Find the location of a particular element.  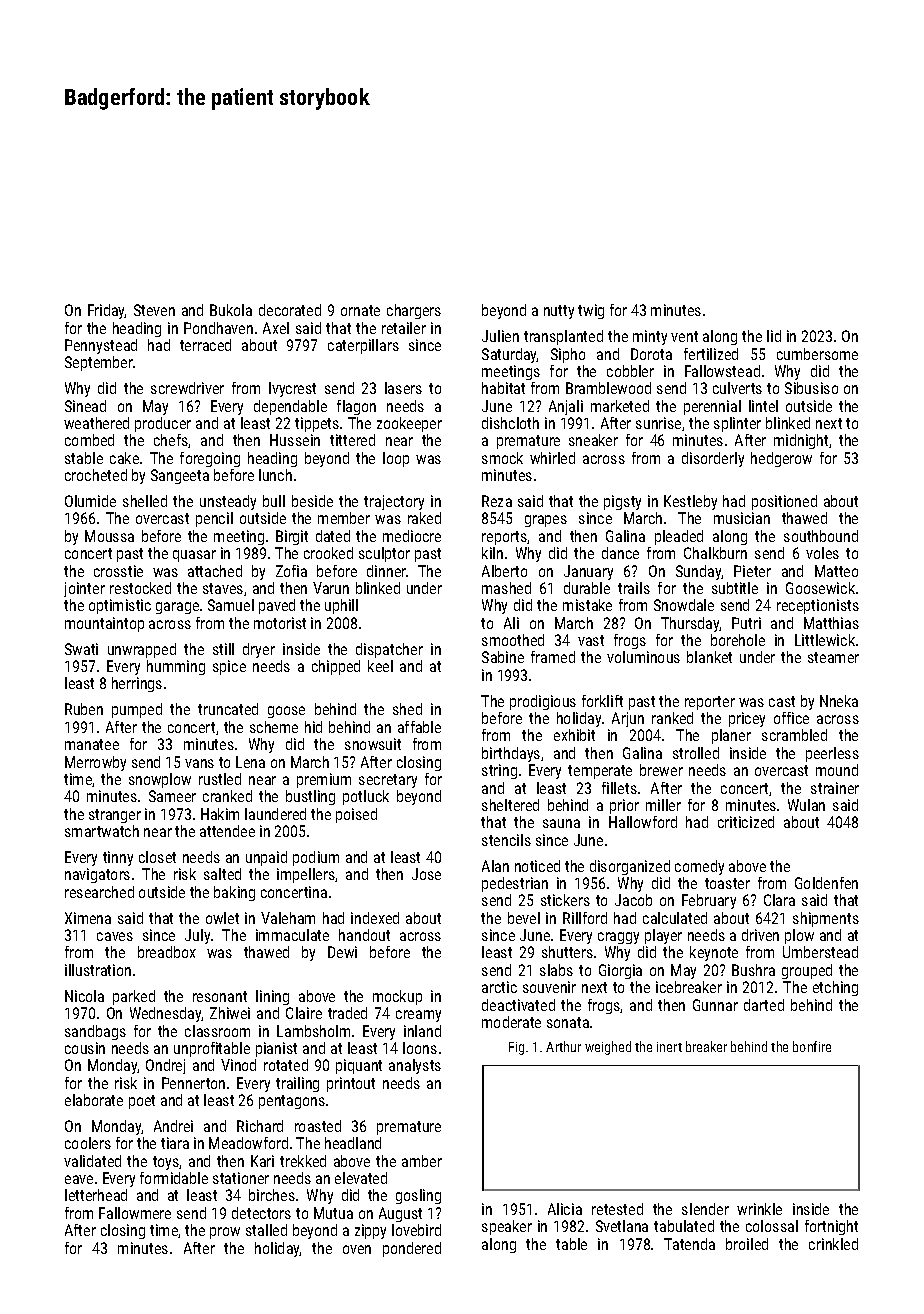

oven is located at coordinates (357, 1249).
